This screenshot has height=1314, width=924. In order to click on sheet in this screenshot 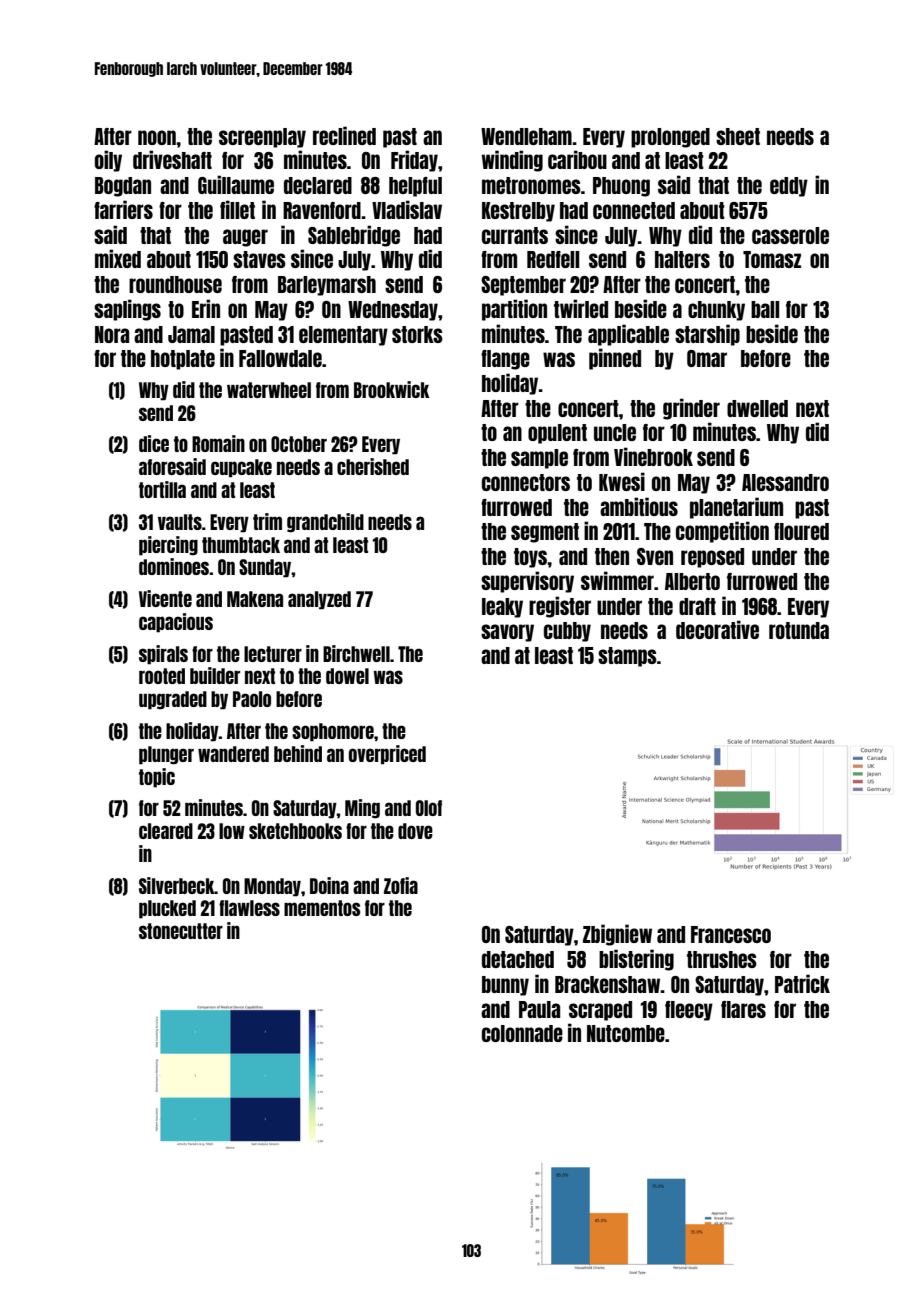, I will do `click(738, 136)`.
